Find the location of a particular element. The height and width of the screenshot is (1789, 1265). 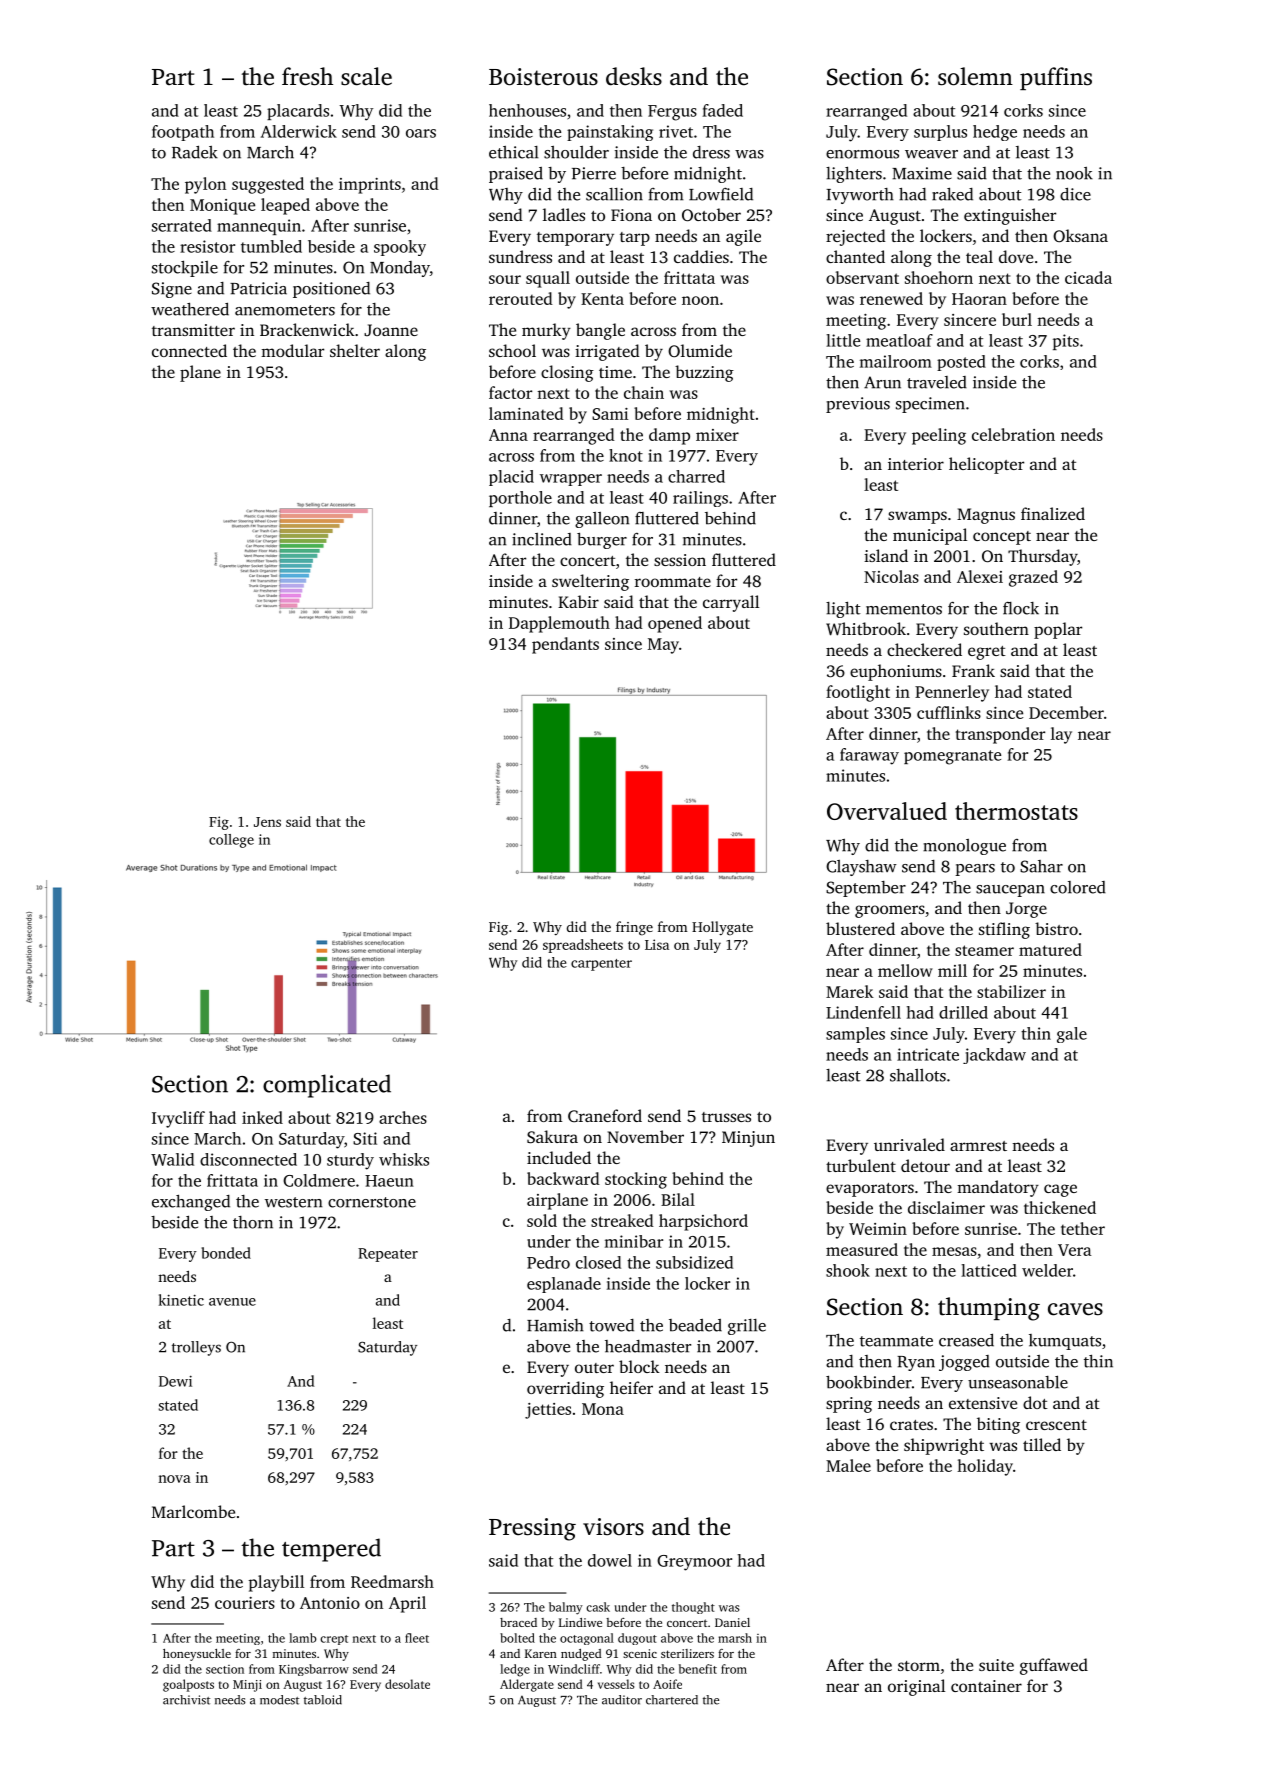

subsidized is located at coordinates (694, 1262).
